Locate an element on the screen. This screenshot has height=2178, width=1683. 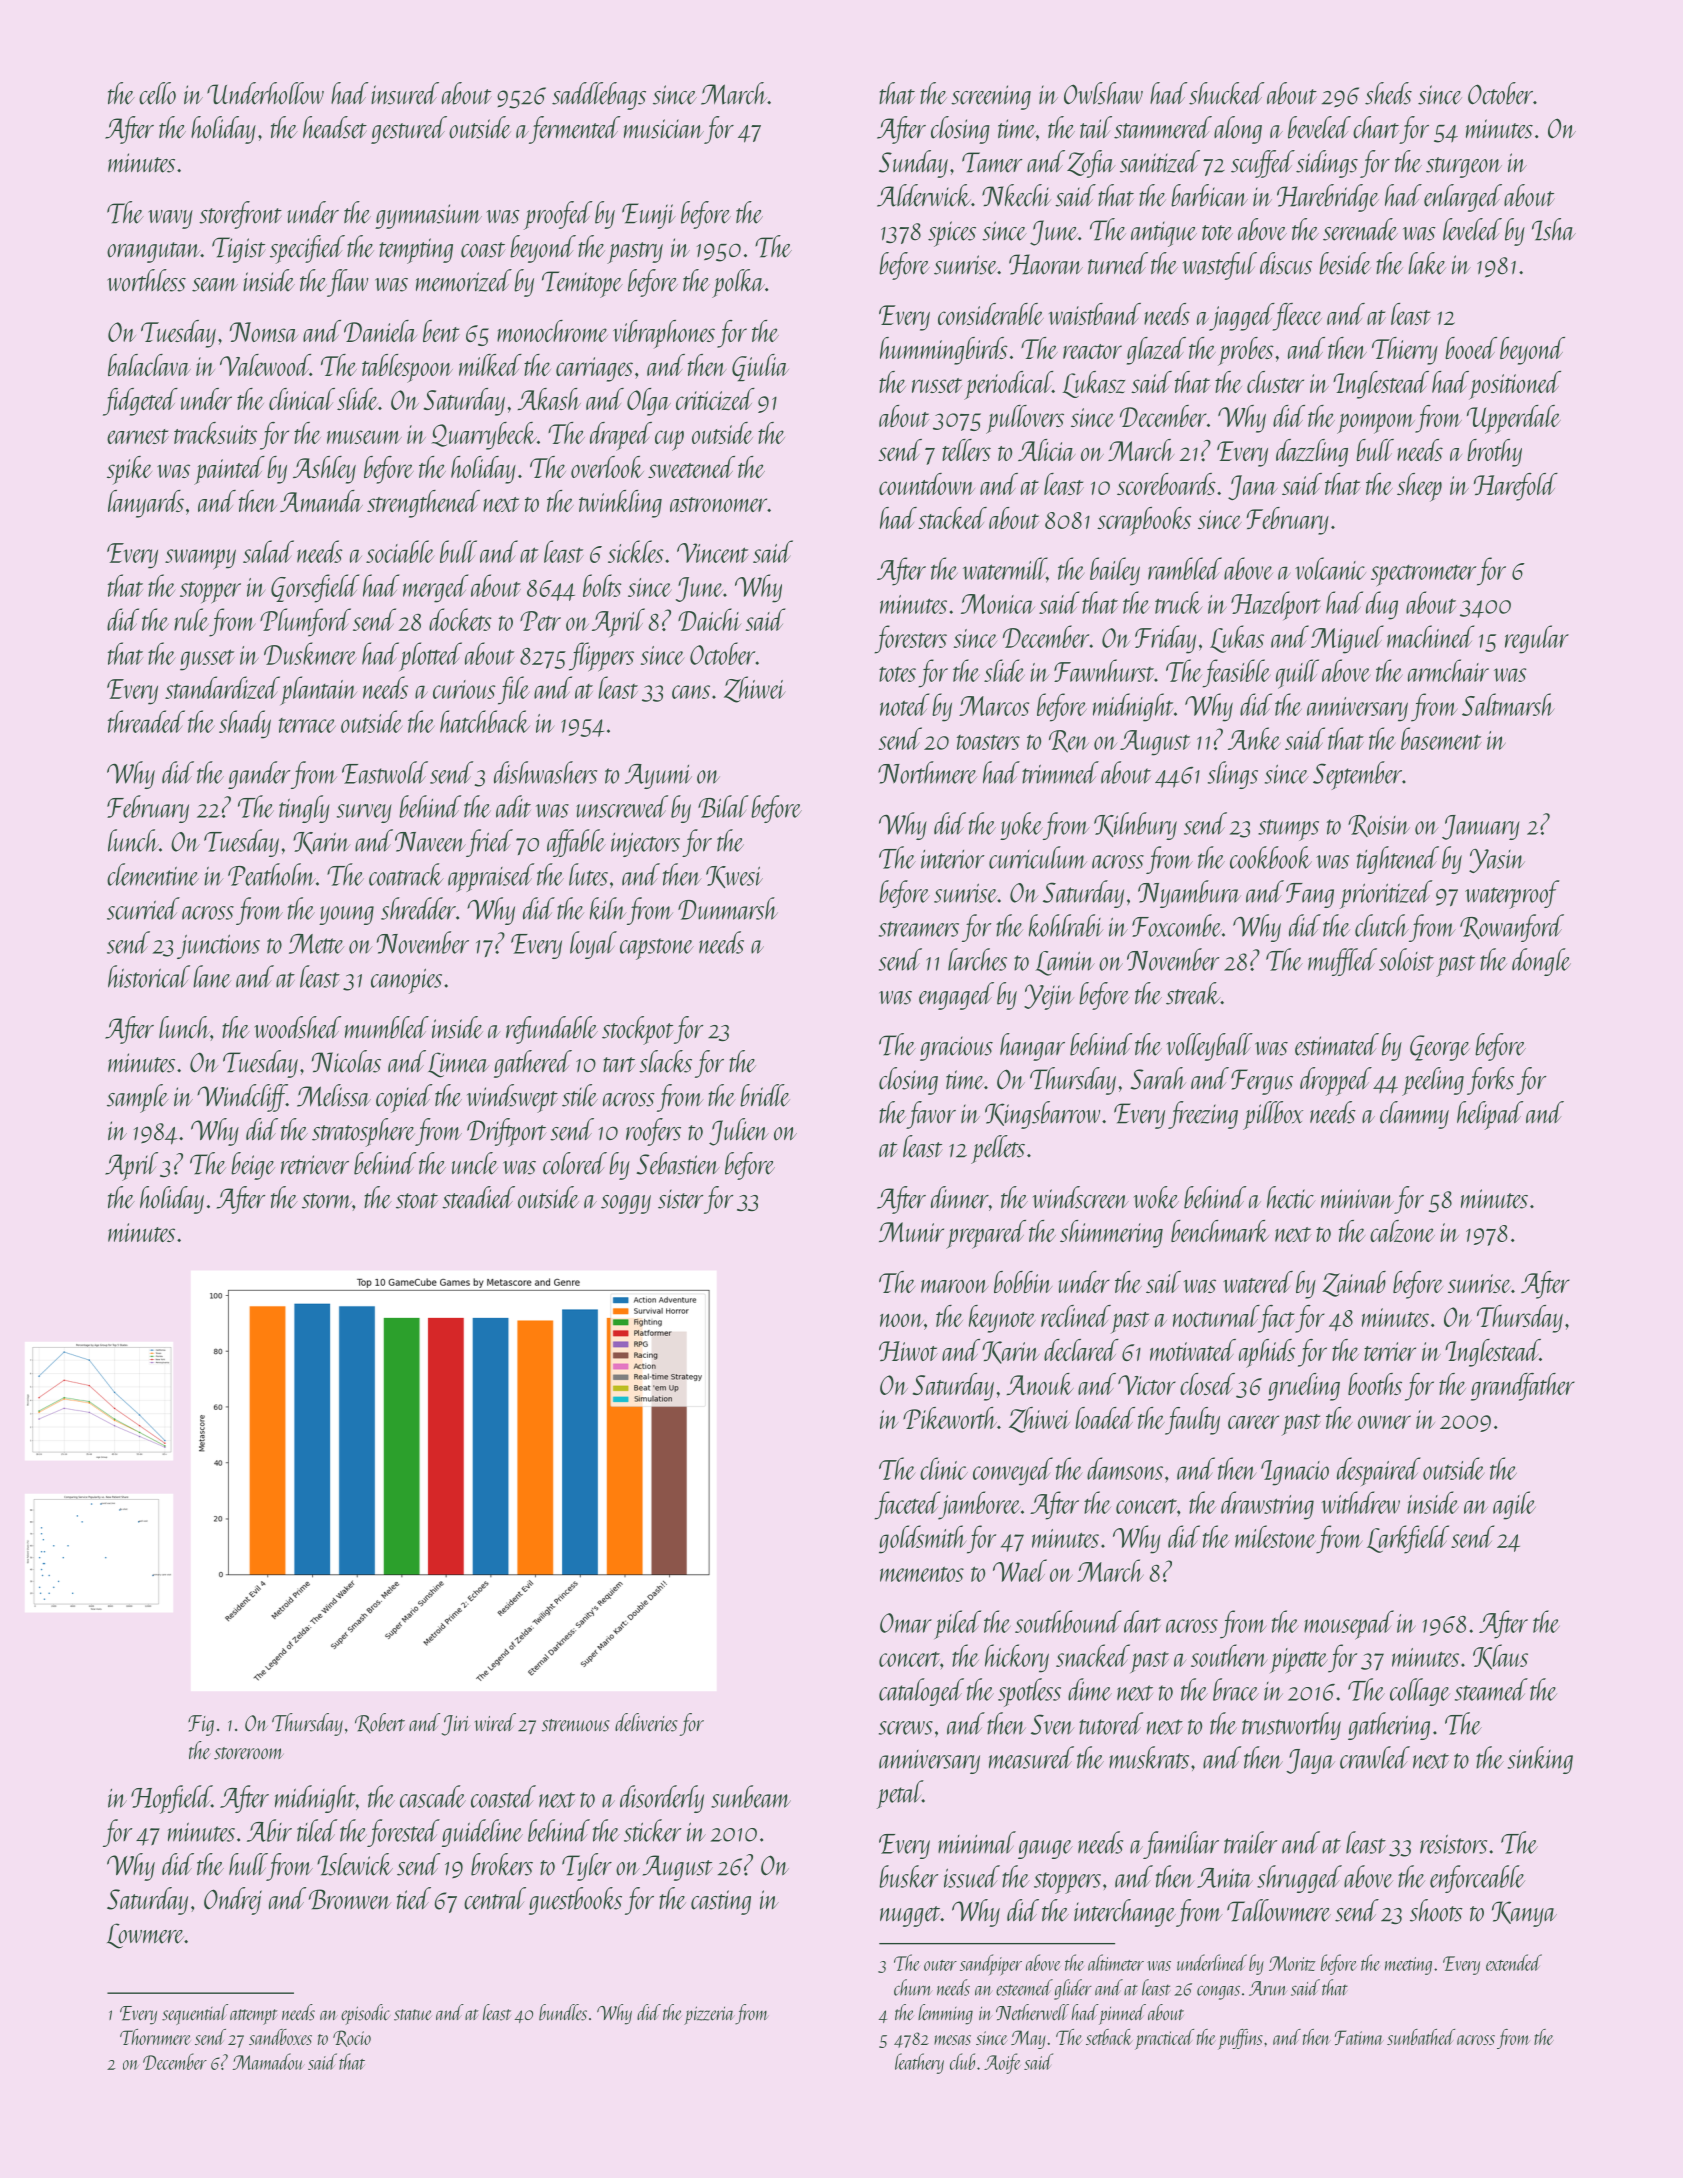
sociable is located at coordinates (400, 551).
